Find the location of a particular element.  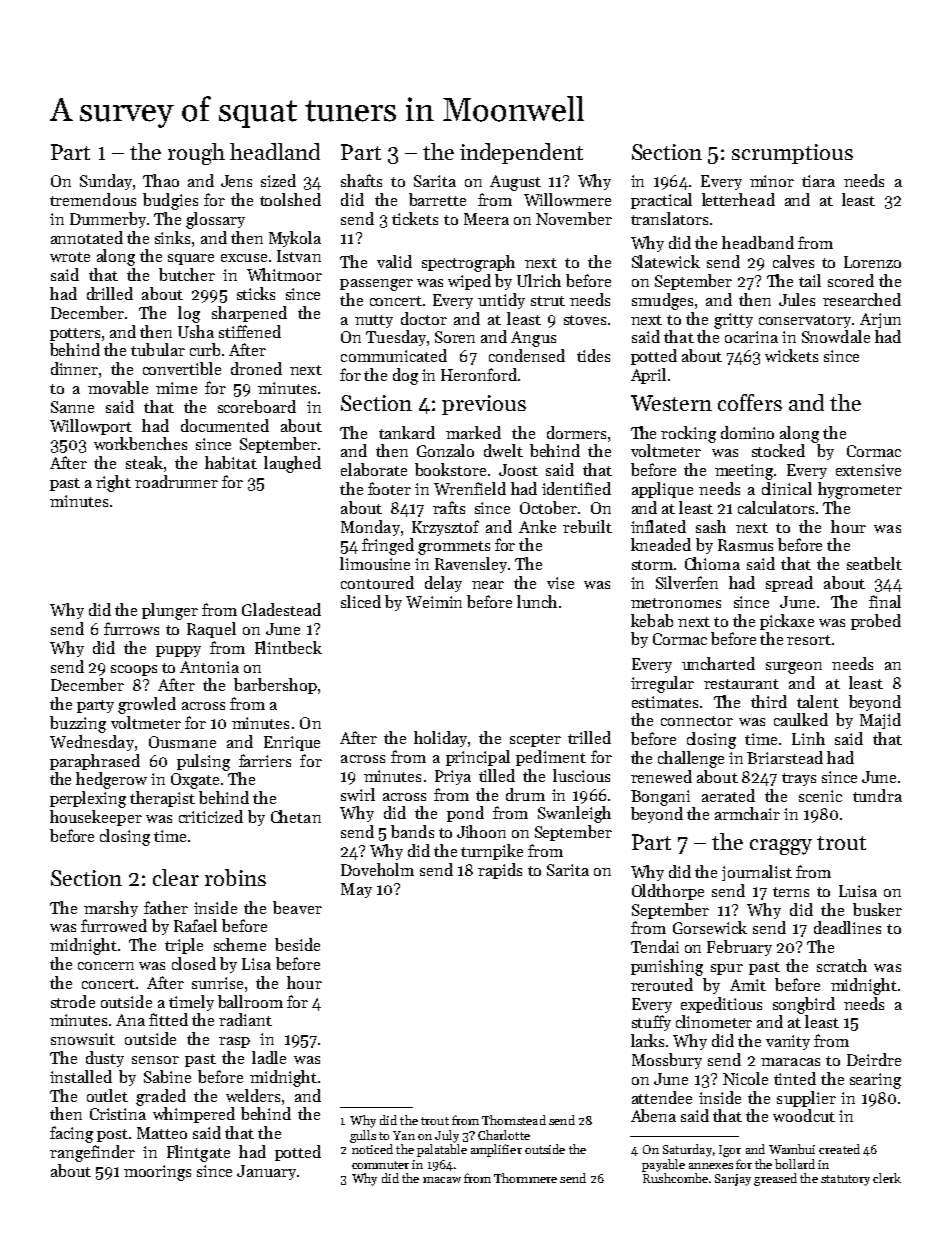

headland is located at coordinates (275, 151).
